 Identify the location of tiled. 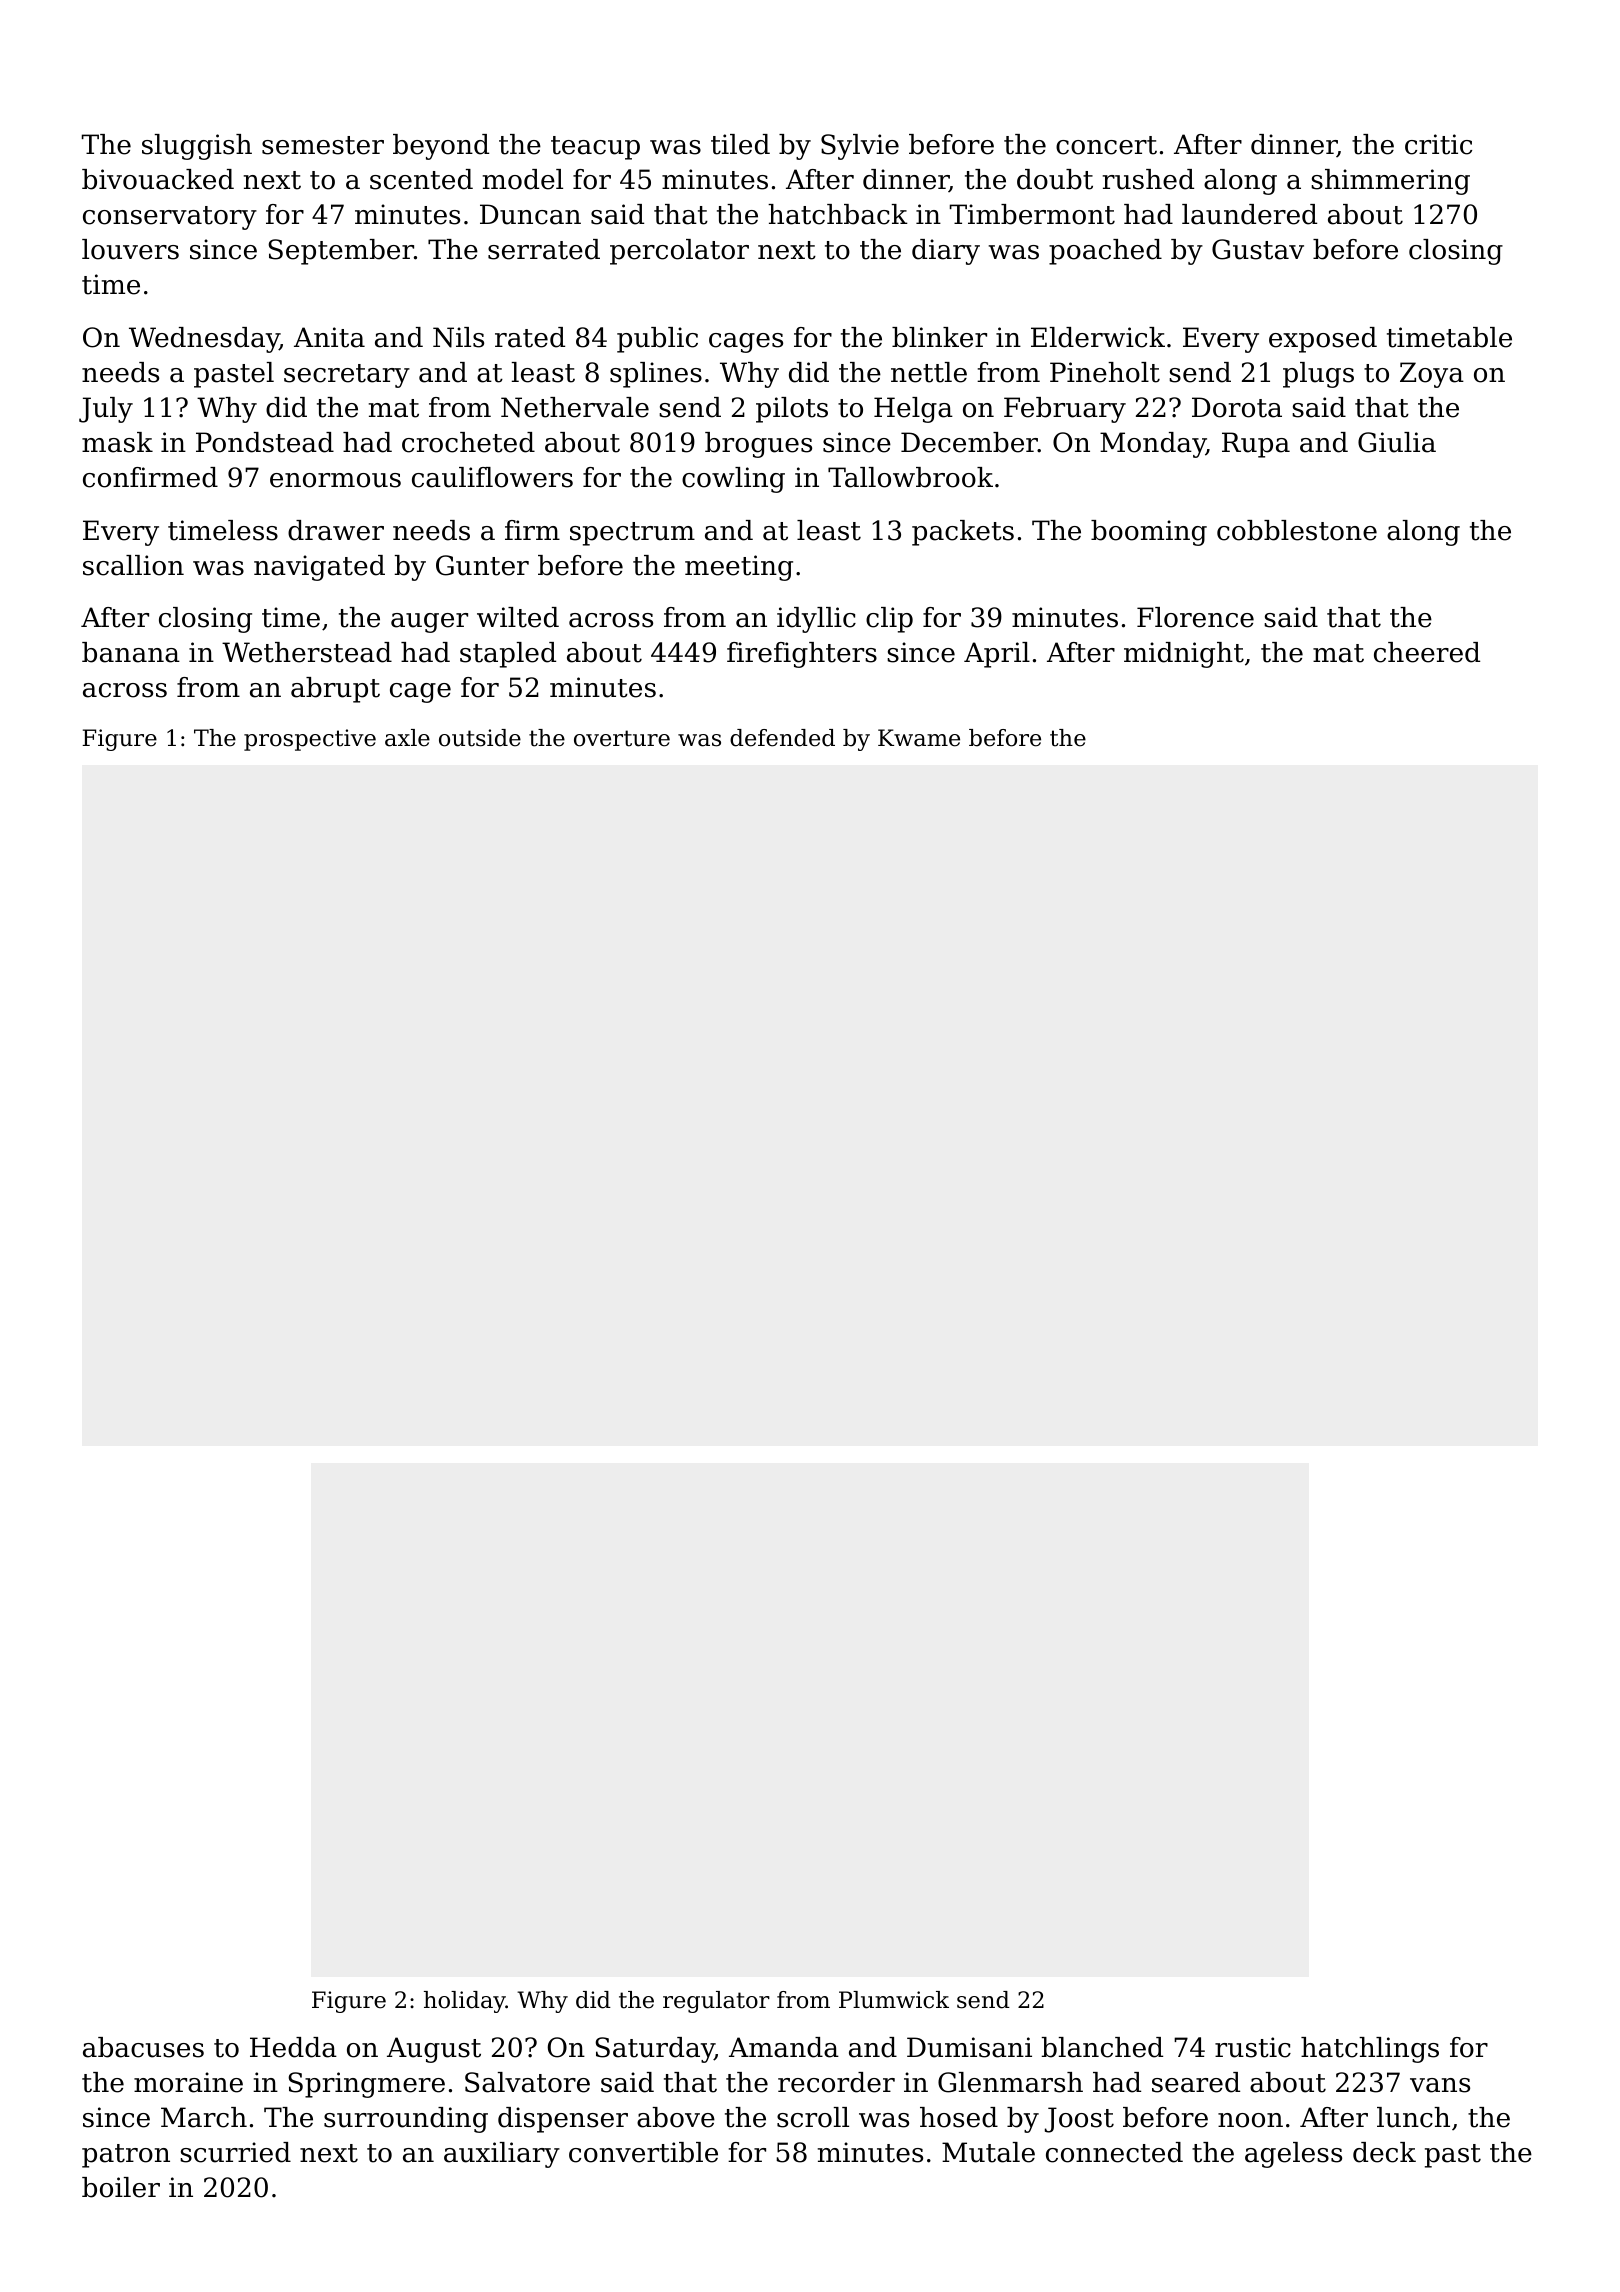
(740, 144).
